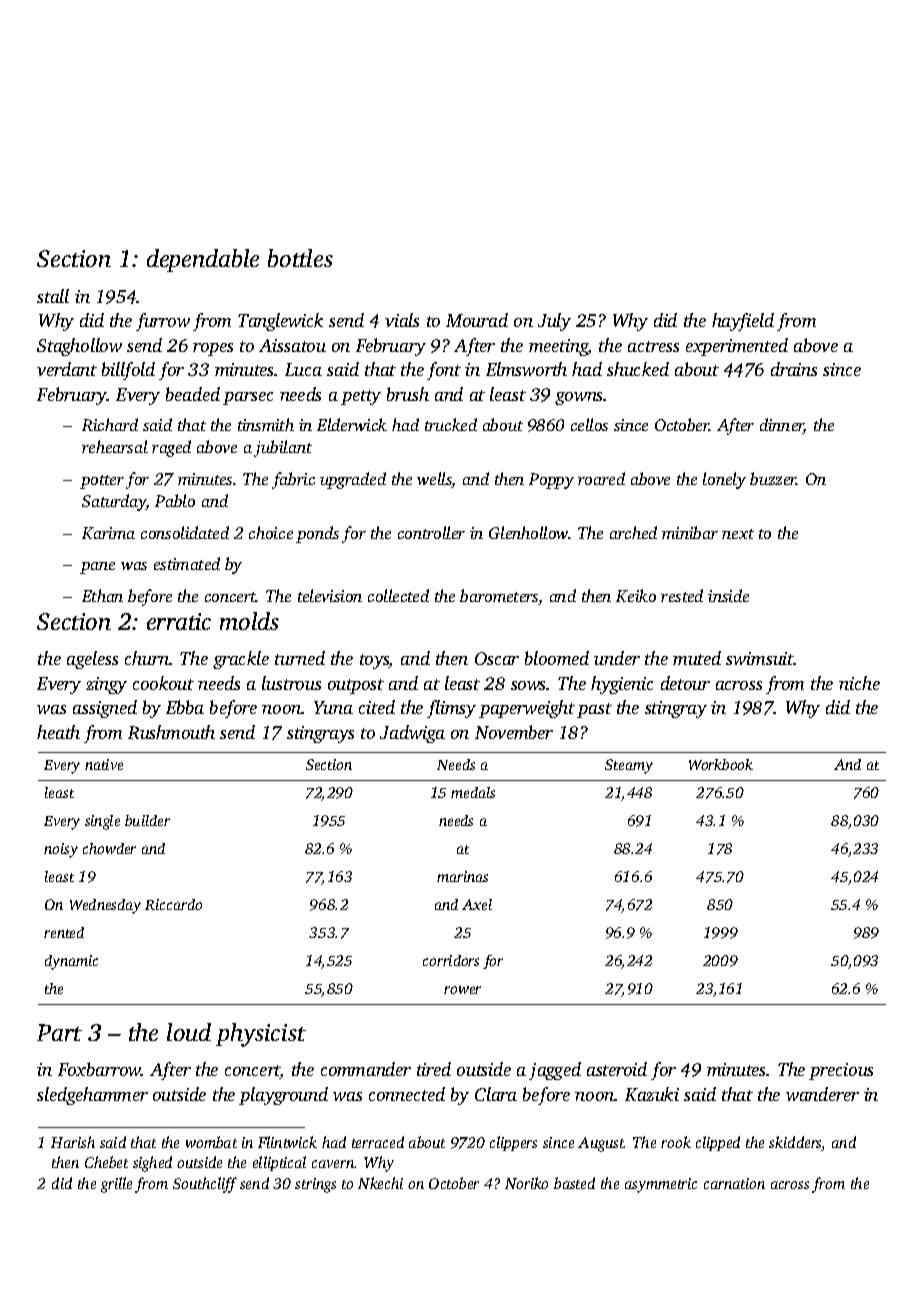  What do you see at coordinates (205, 1185) in the screenshot?
I see `Southcliff` at bounding box center [205, 1185].
